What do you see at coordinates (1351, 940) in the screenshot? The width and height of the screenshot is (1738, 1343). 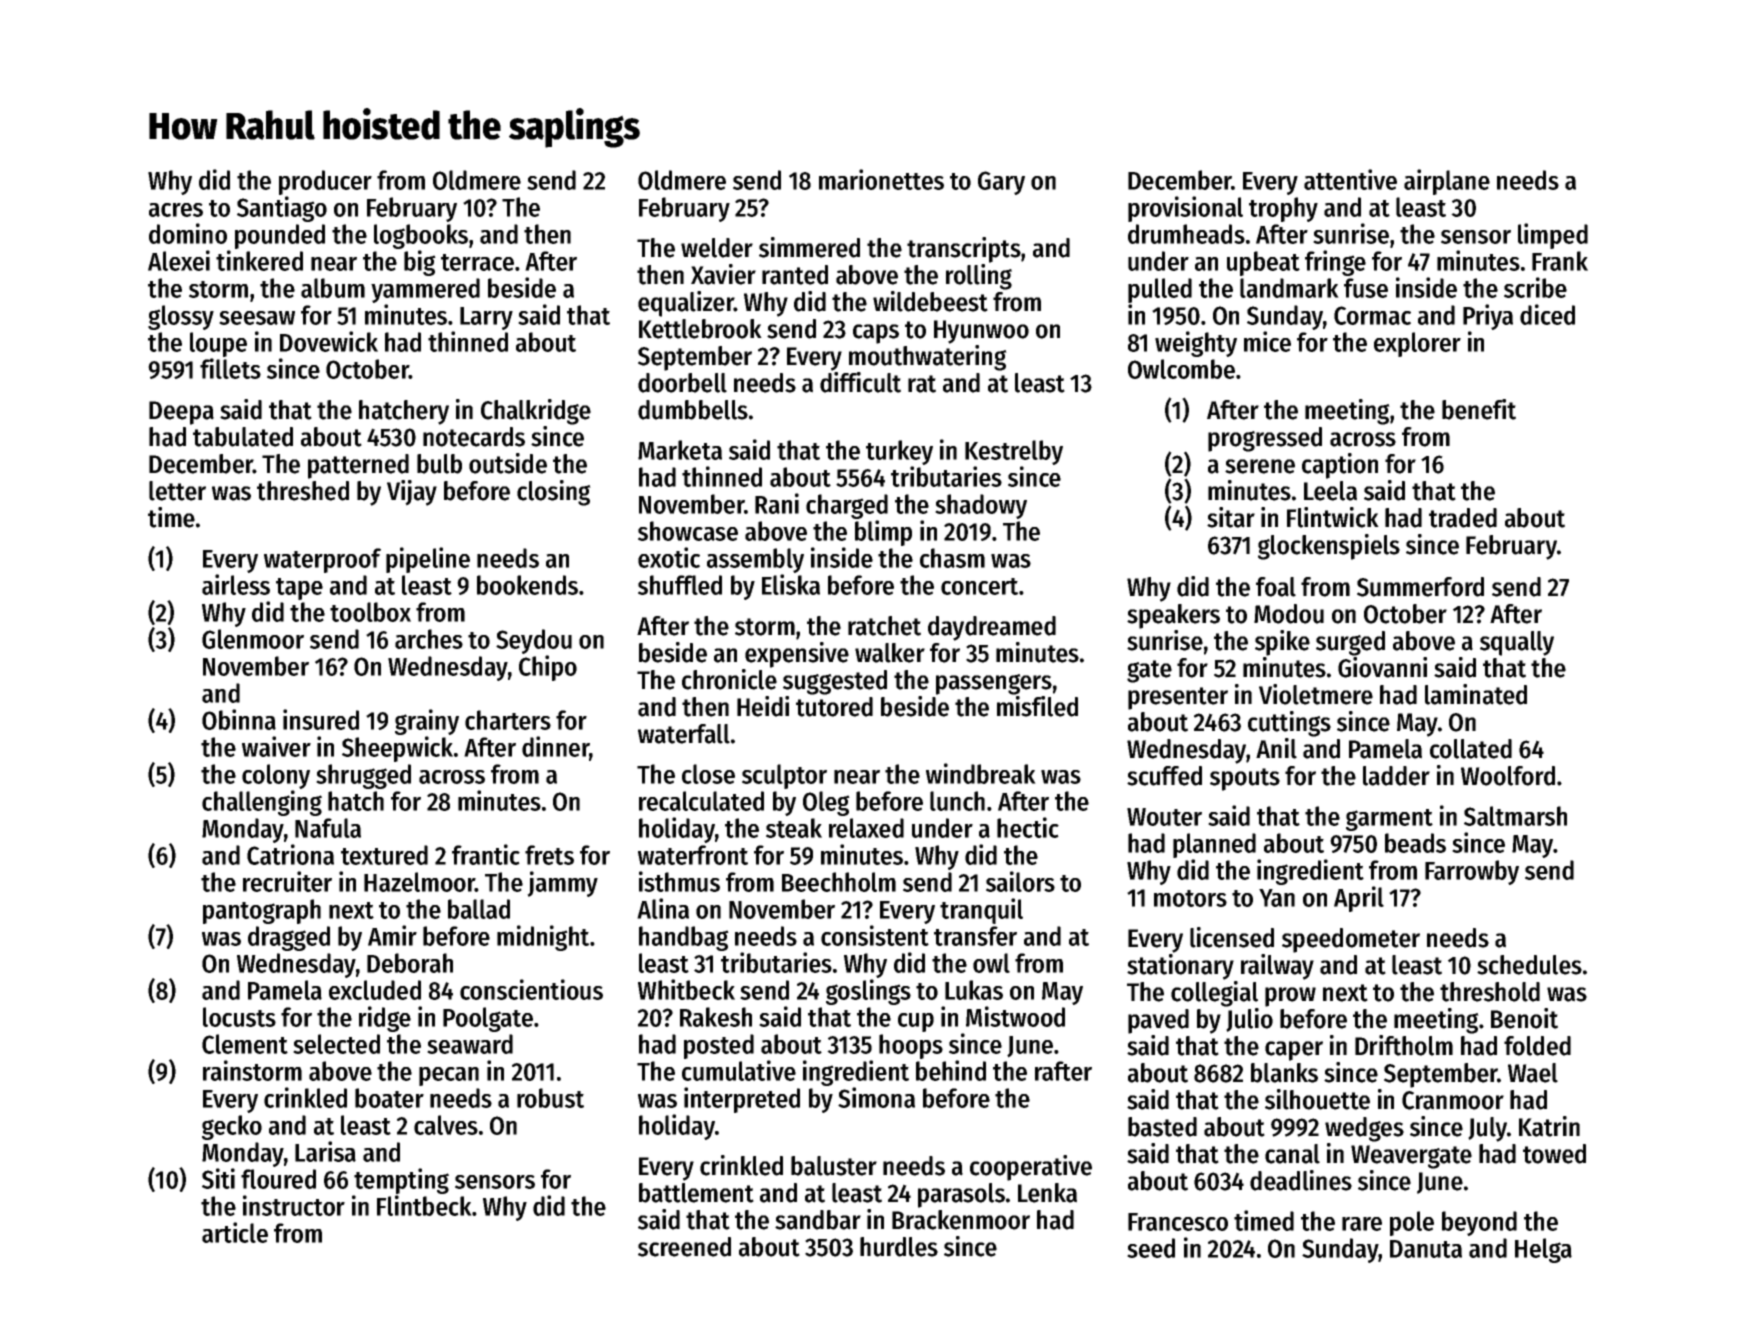 I see `speedometer` at bounding box center [1351, 940].
